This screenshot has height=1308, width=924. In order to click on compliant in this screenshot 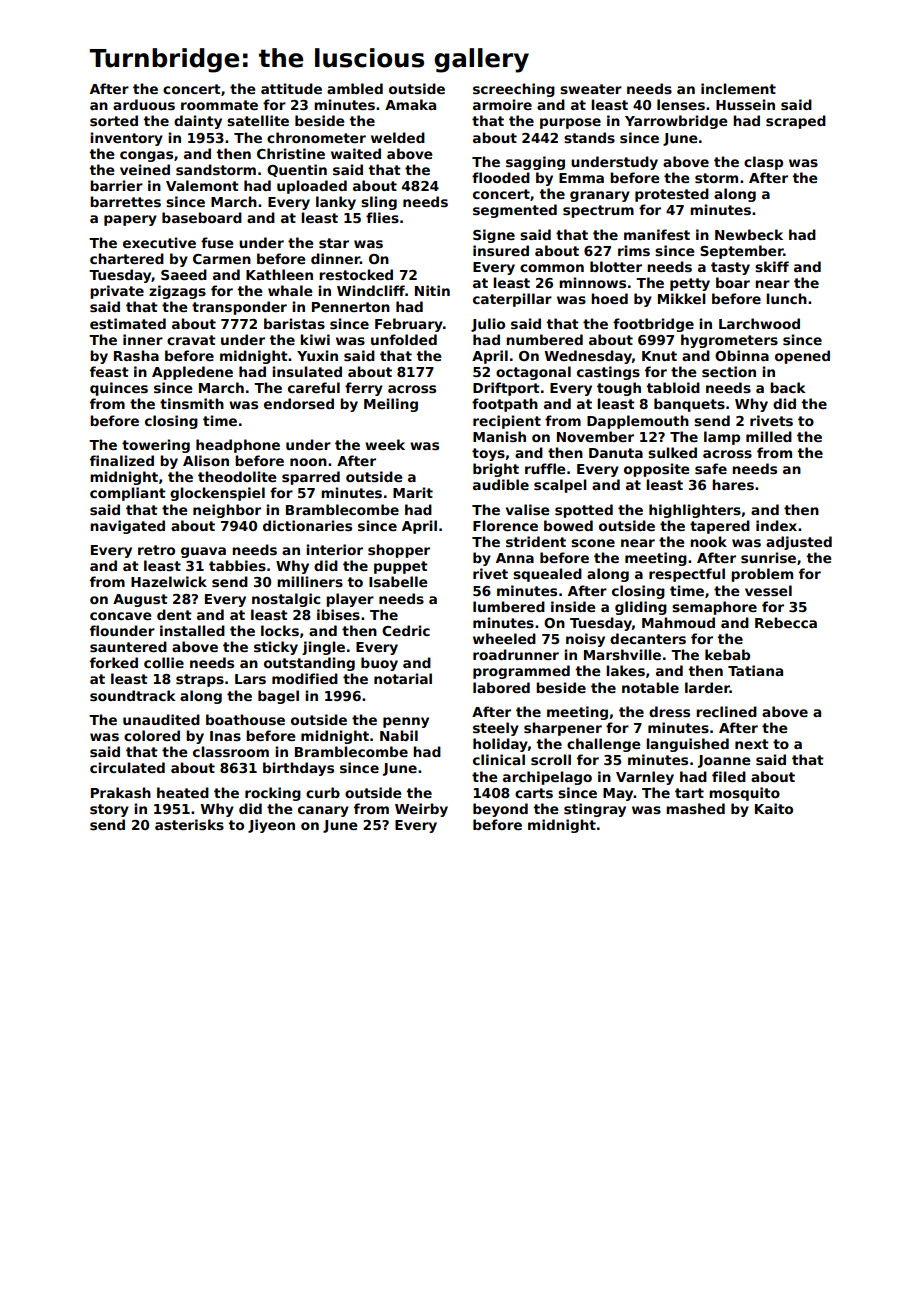, I will do `click(128, 494)`.
